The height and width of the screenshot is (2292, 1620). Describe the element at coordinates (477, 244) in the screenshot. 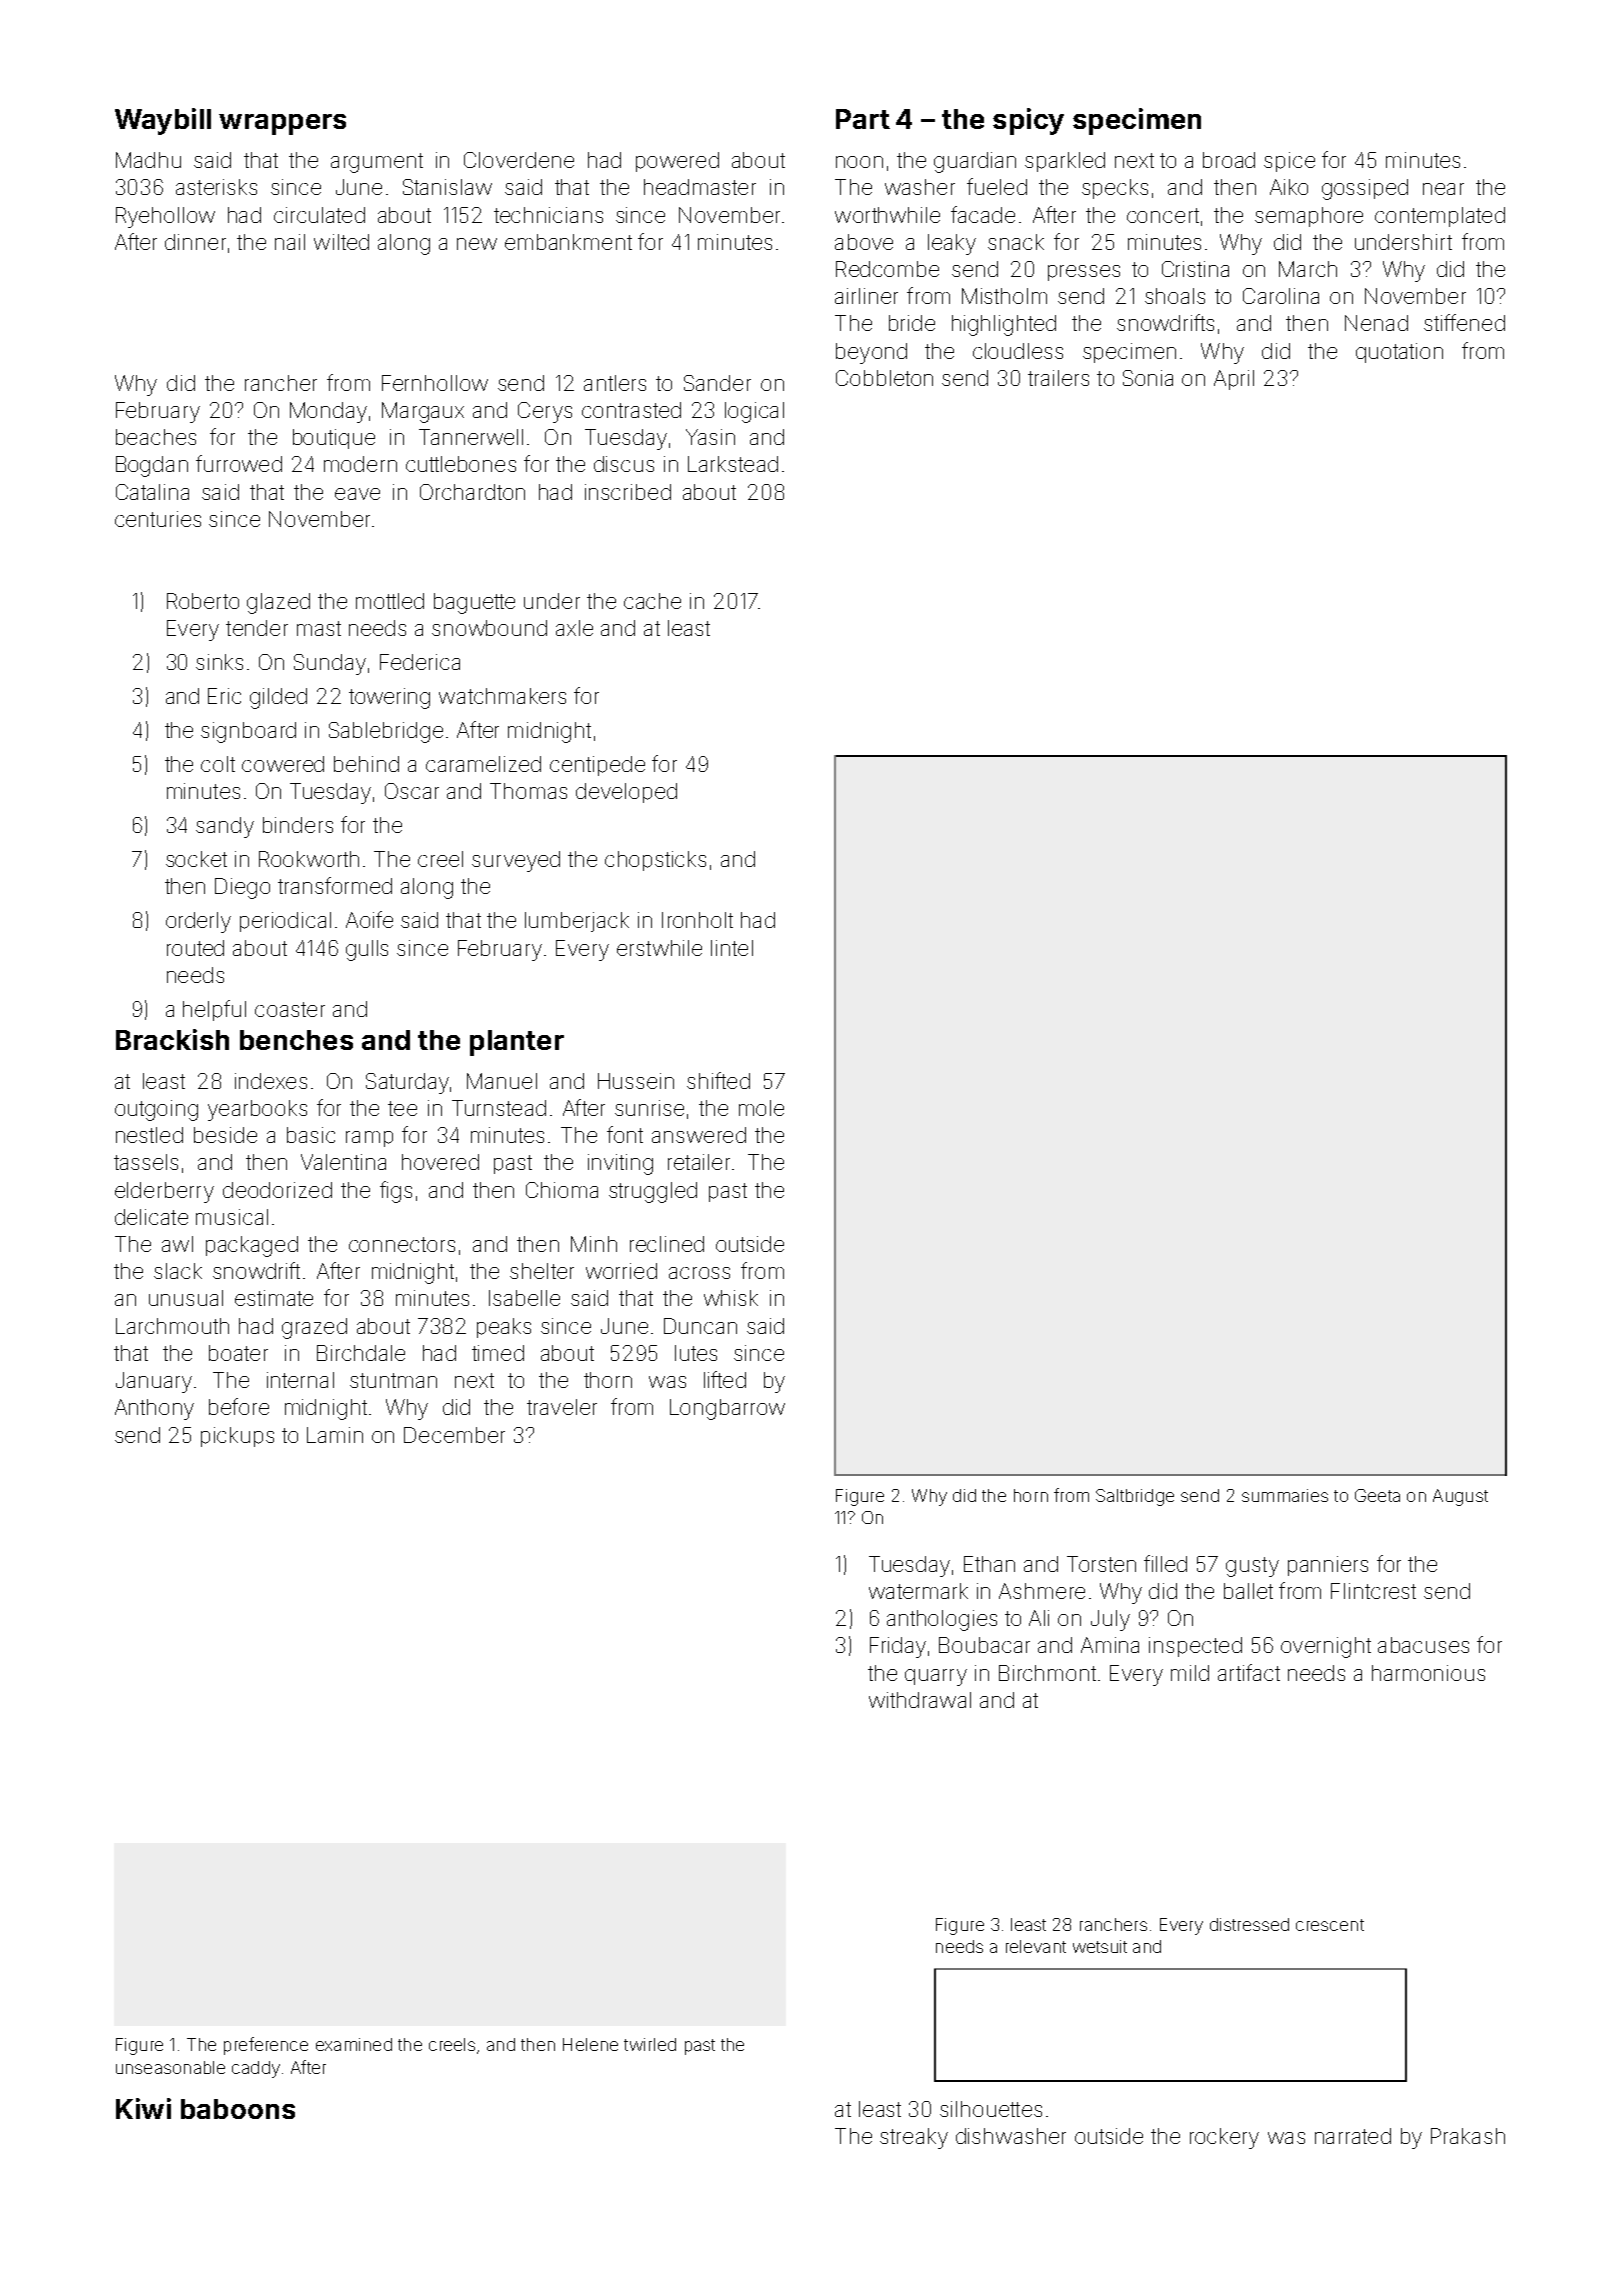

I see `new` at that location.
